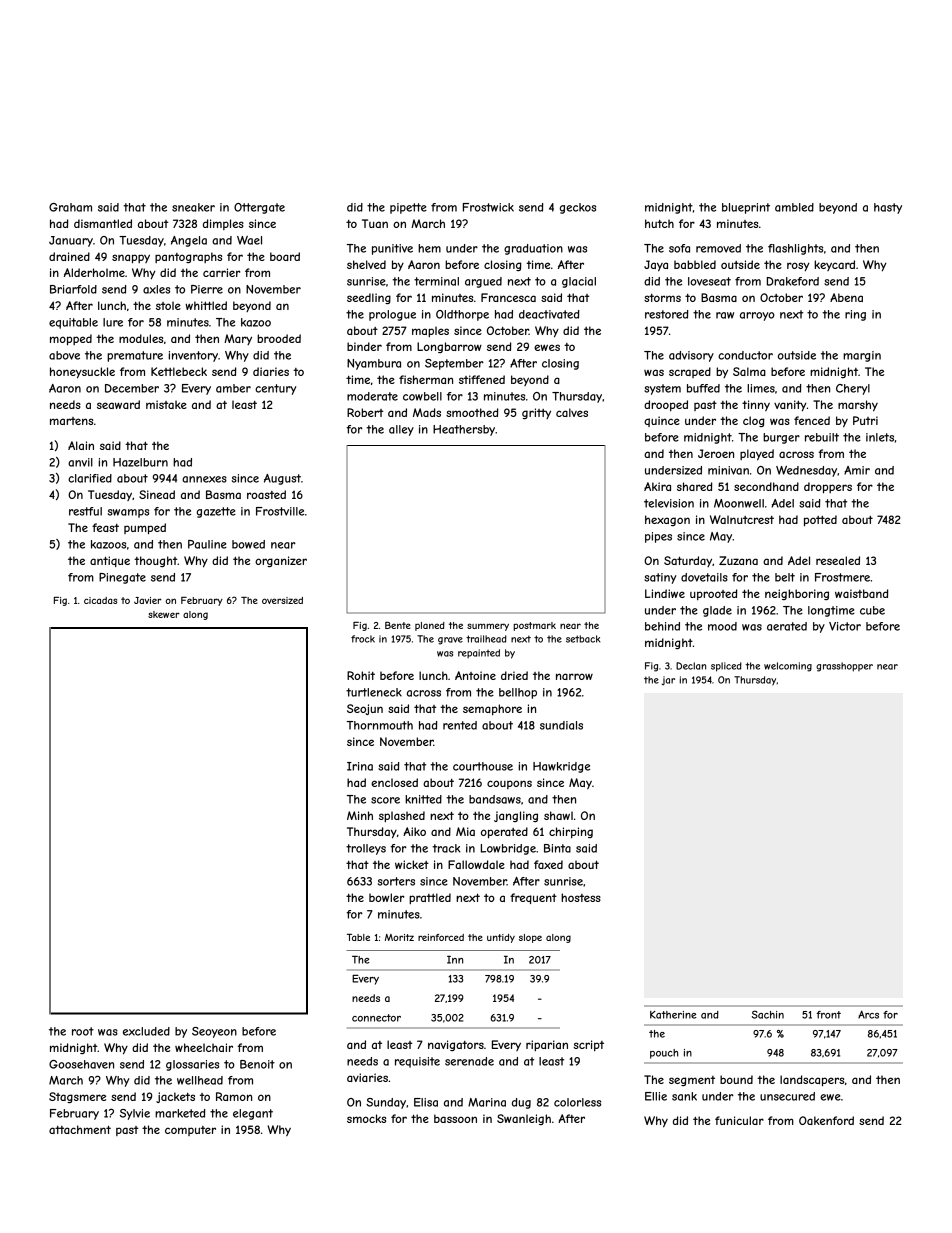  I want to click on excluded, so click(146, 1031).
